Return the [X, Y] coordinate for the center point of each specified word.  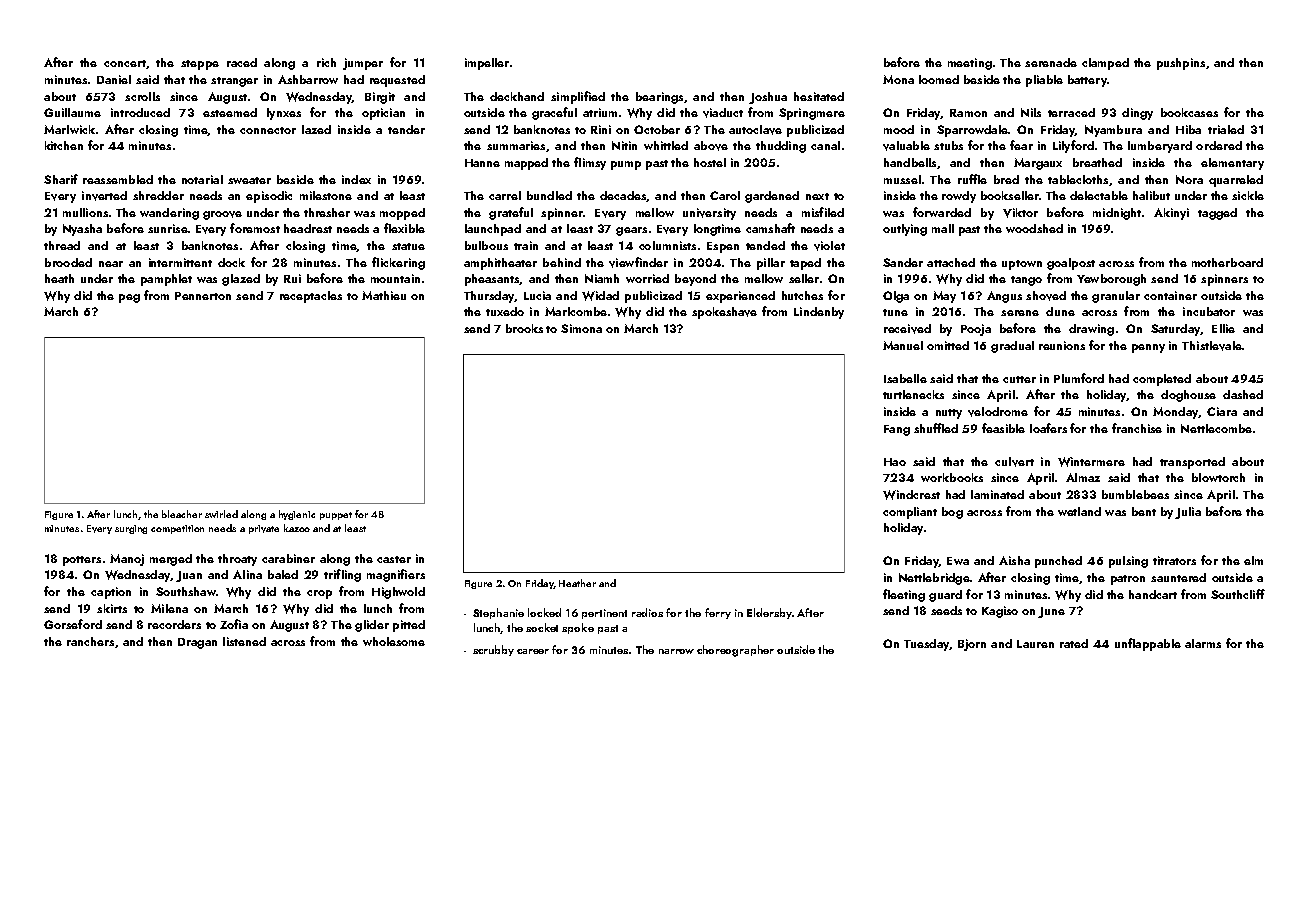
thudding [781, 147]
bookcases [1189, 112]
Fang [897, 430]
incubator [1209, 311]
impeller [487, 64]
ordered [1219, 145]
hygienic [297, 515]
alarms [1203, 643]
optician [383, 114]
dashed [1243, 394]
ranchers [90, 641]
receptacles [311, 297]
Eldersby [769, 613]
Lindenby [819, 313]
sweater [249, 180]
